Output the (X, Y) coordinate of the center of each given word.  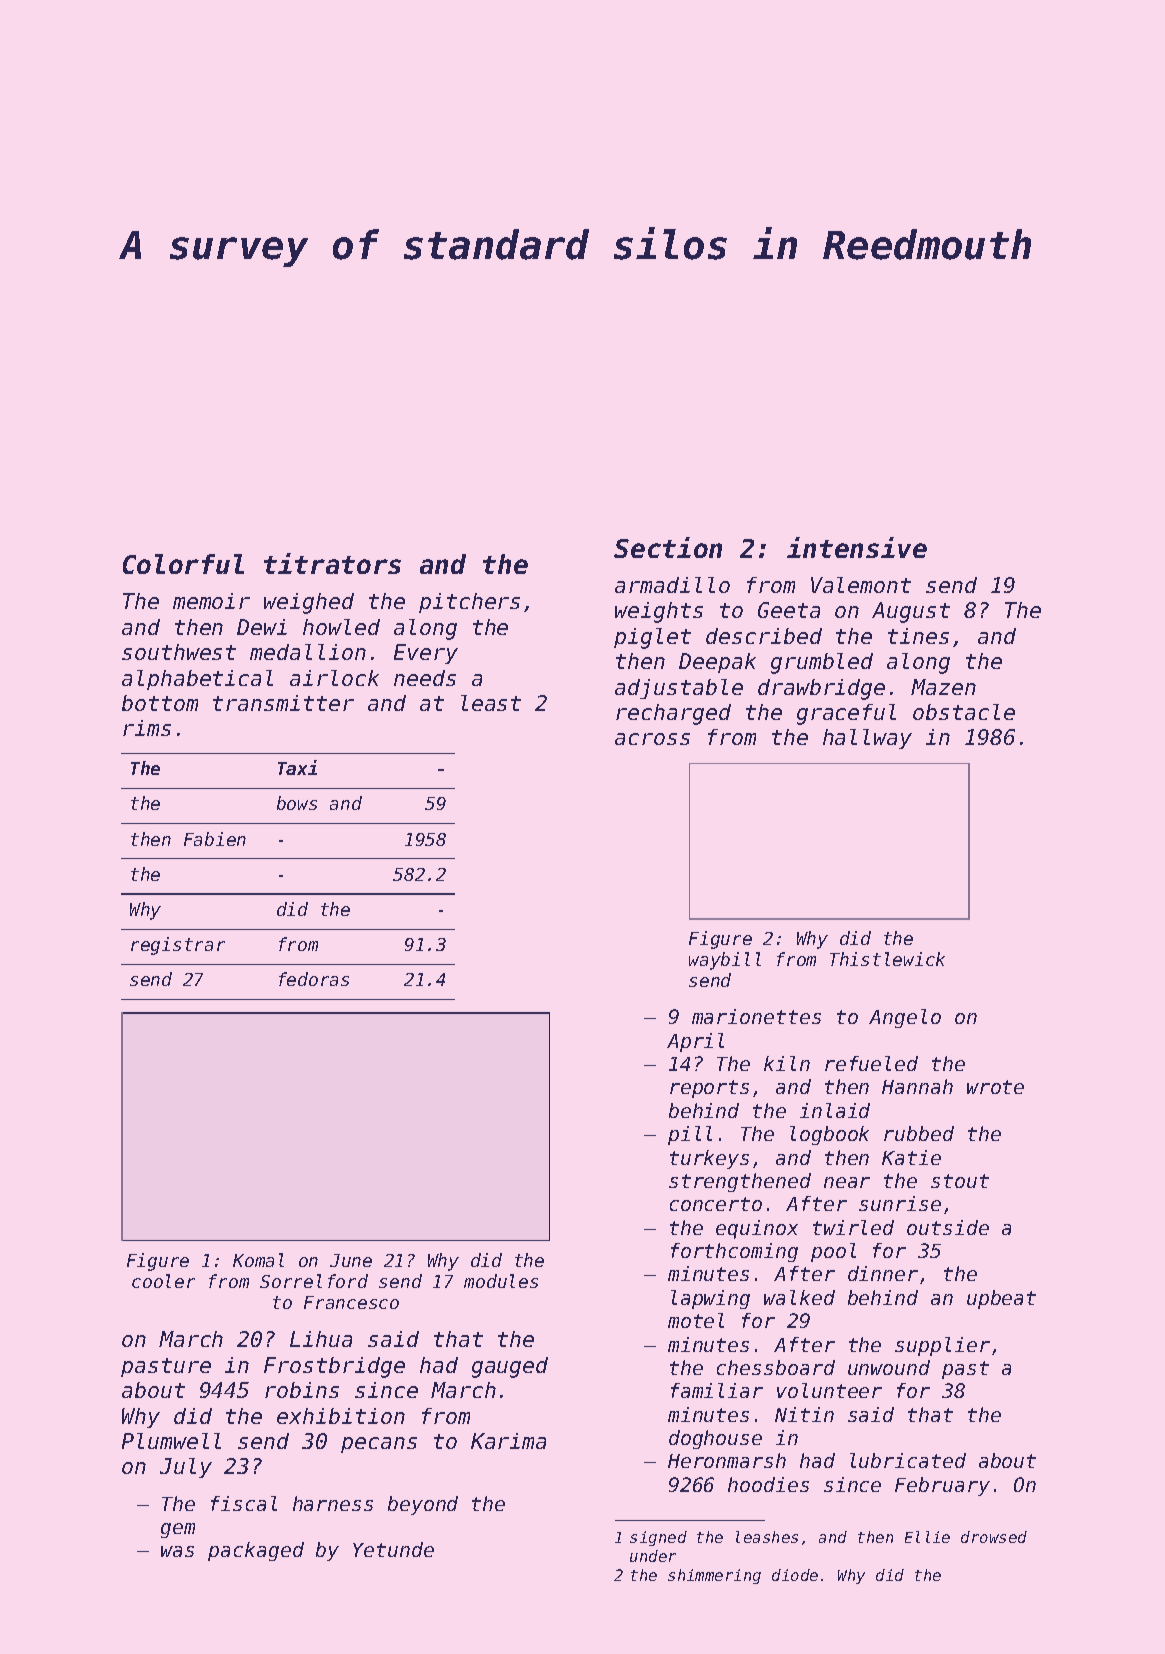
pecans (379, 1445)
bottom (160, 703)
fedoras (314, 979)
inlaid (835, 1110)
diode (795, 1575)
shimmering (714, 1576)
